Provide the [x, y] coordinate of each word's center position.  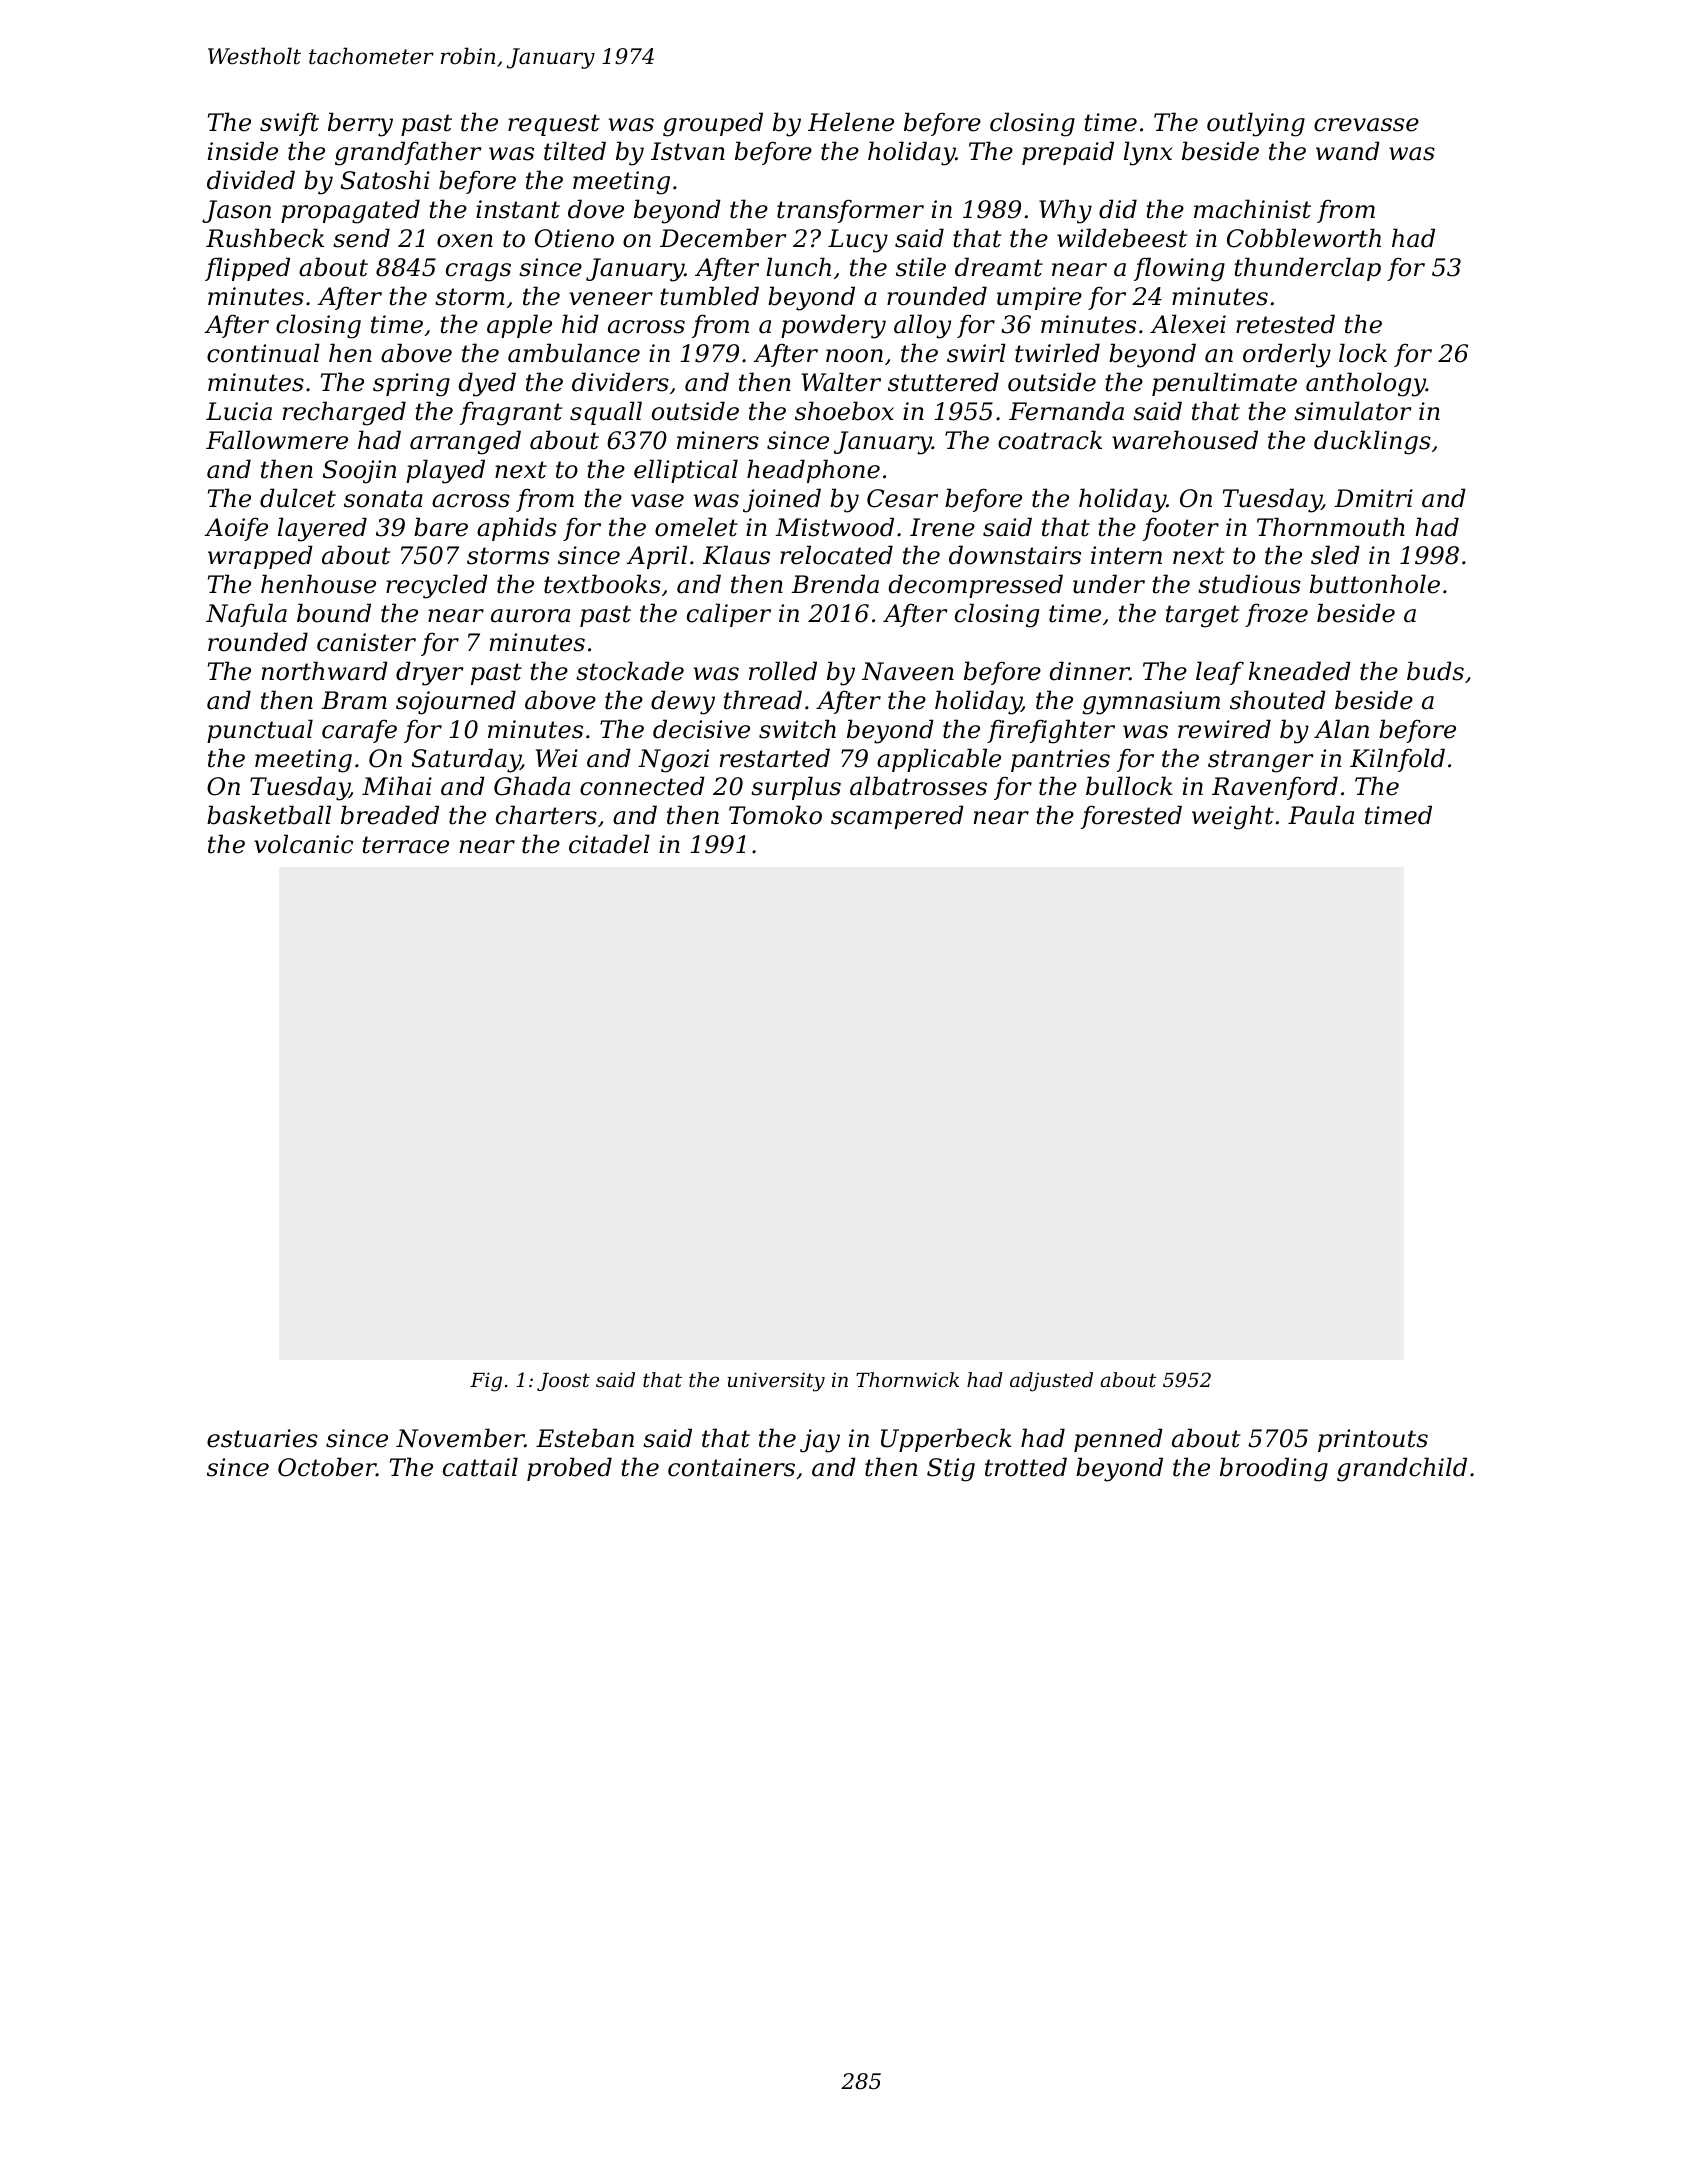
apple [519, 326]
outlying [1256, 124]
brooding [1274, 1469]
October [327, 1467]
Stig [951, 1470]
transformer [850, 211]
